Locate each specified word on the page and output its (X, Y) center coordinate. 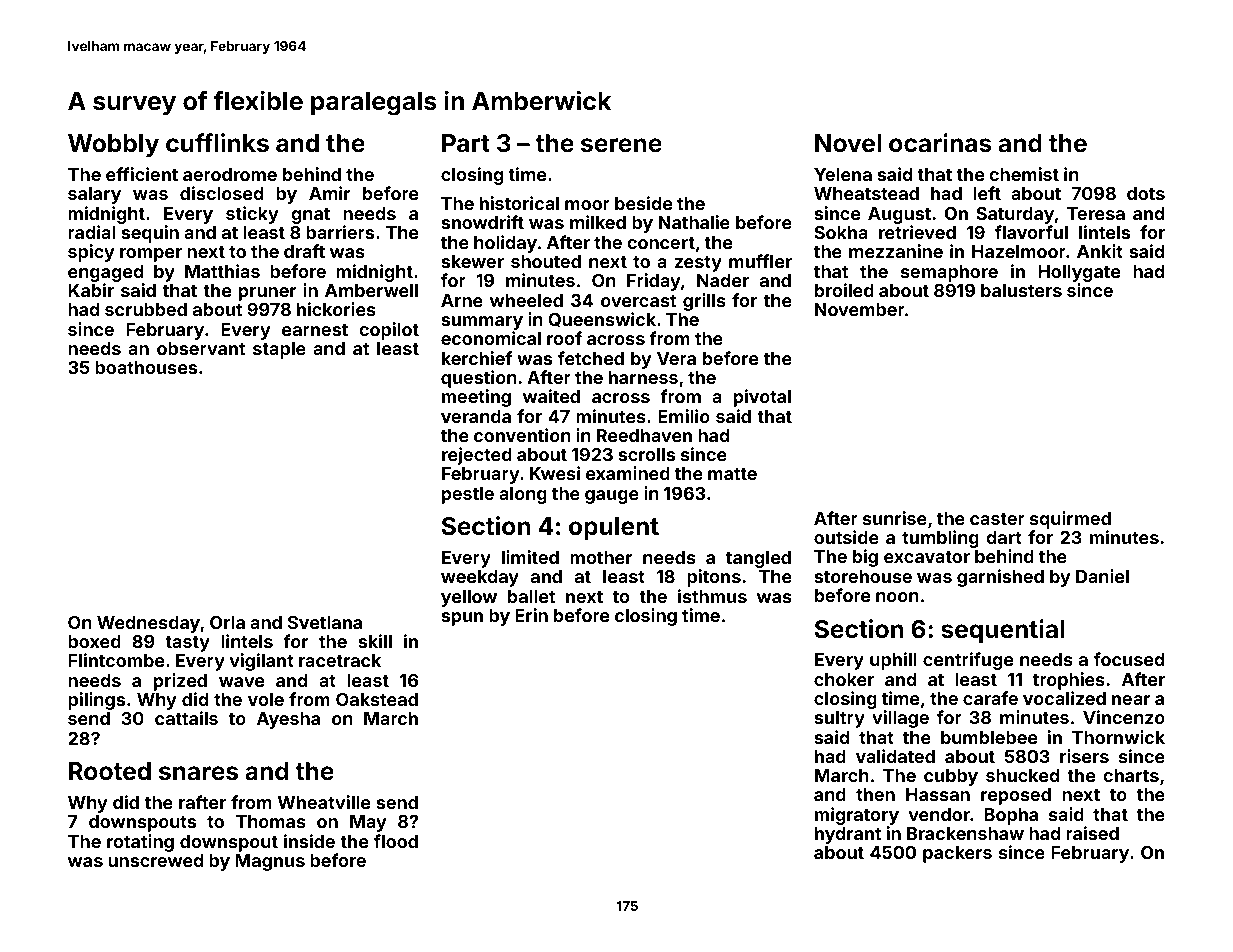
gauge (612, 497)
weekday (480, 578)
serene (621, 145)
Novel (848, 143)
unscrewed (155, 860)
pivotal (762, 398)
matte (732, 474)
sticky (252, 215)
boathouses (146, 367)
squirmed (1070, 520)
